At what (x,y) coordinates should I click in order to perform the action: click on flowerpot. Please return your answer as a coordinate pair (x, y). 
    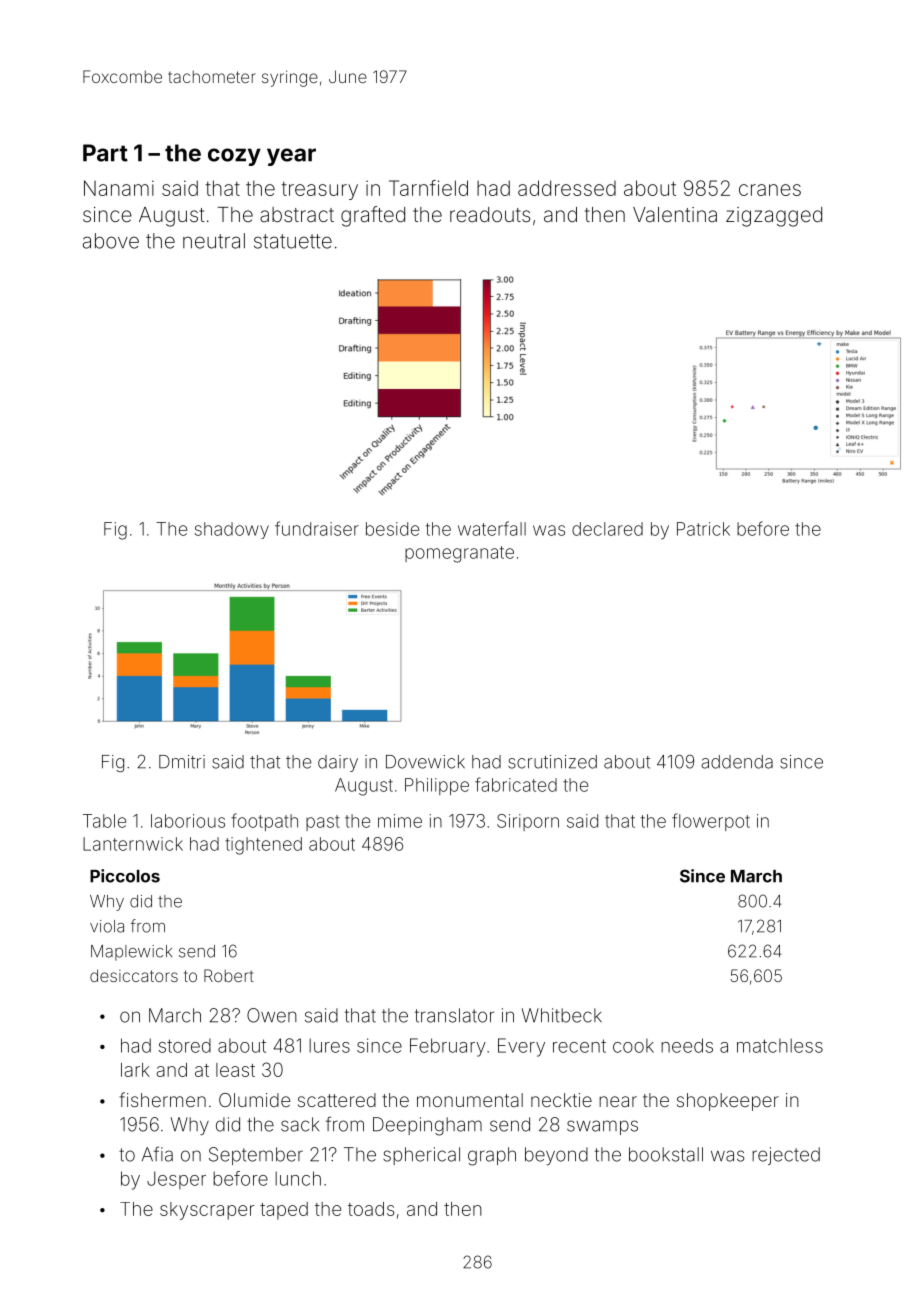
    Looking at the image, I should click on (711, 822).
